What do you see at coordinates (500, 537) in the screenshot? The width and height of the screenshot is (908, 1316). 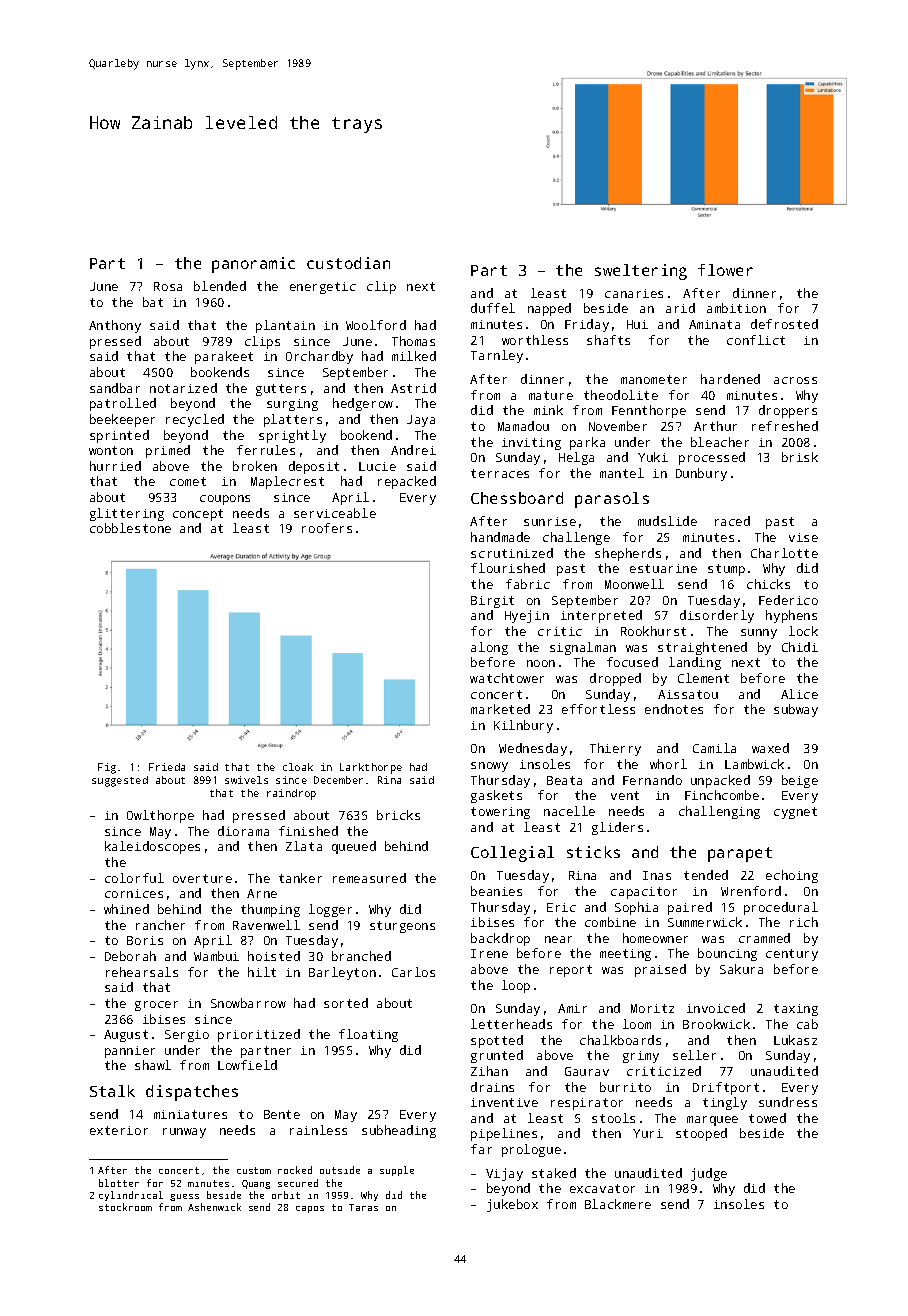 I see `handmade` at bounding box center [500, 537].
